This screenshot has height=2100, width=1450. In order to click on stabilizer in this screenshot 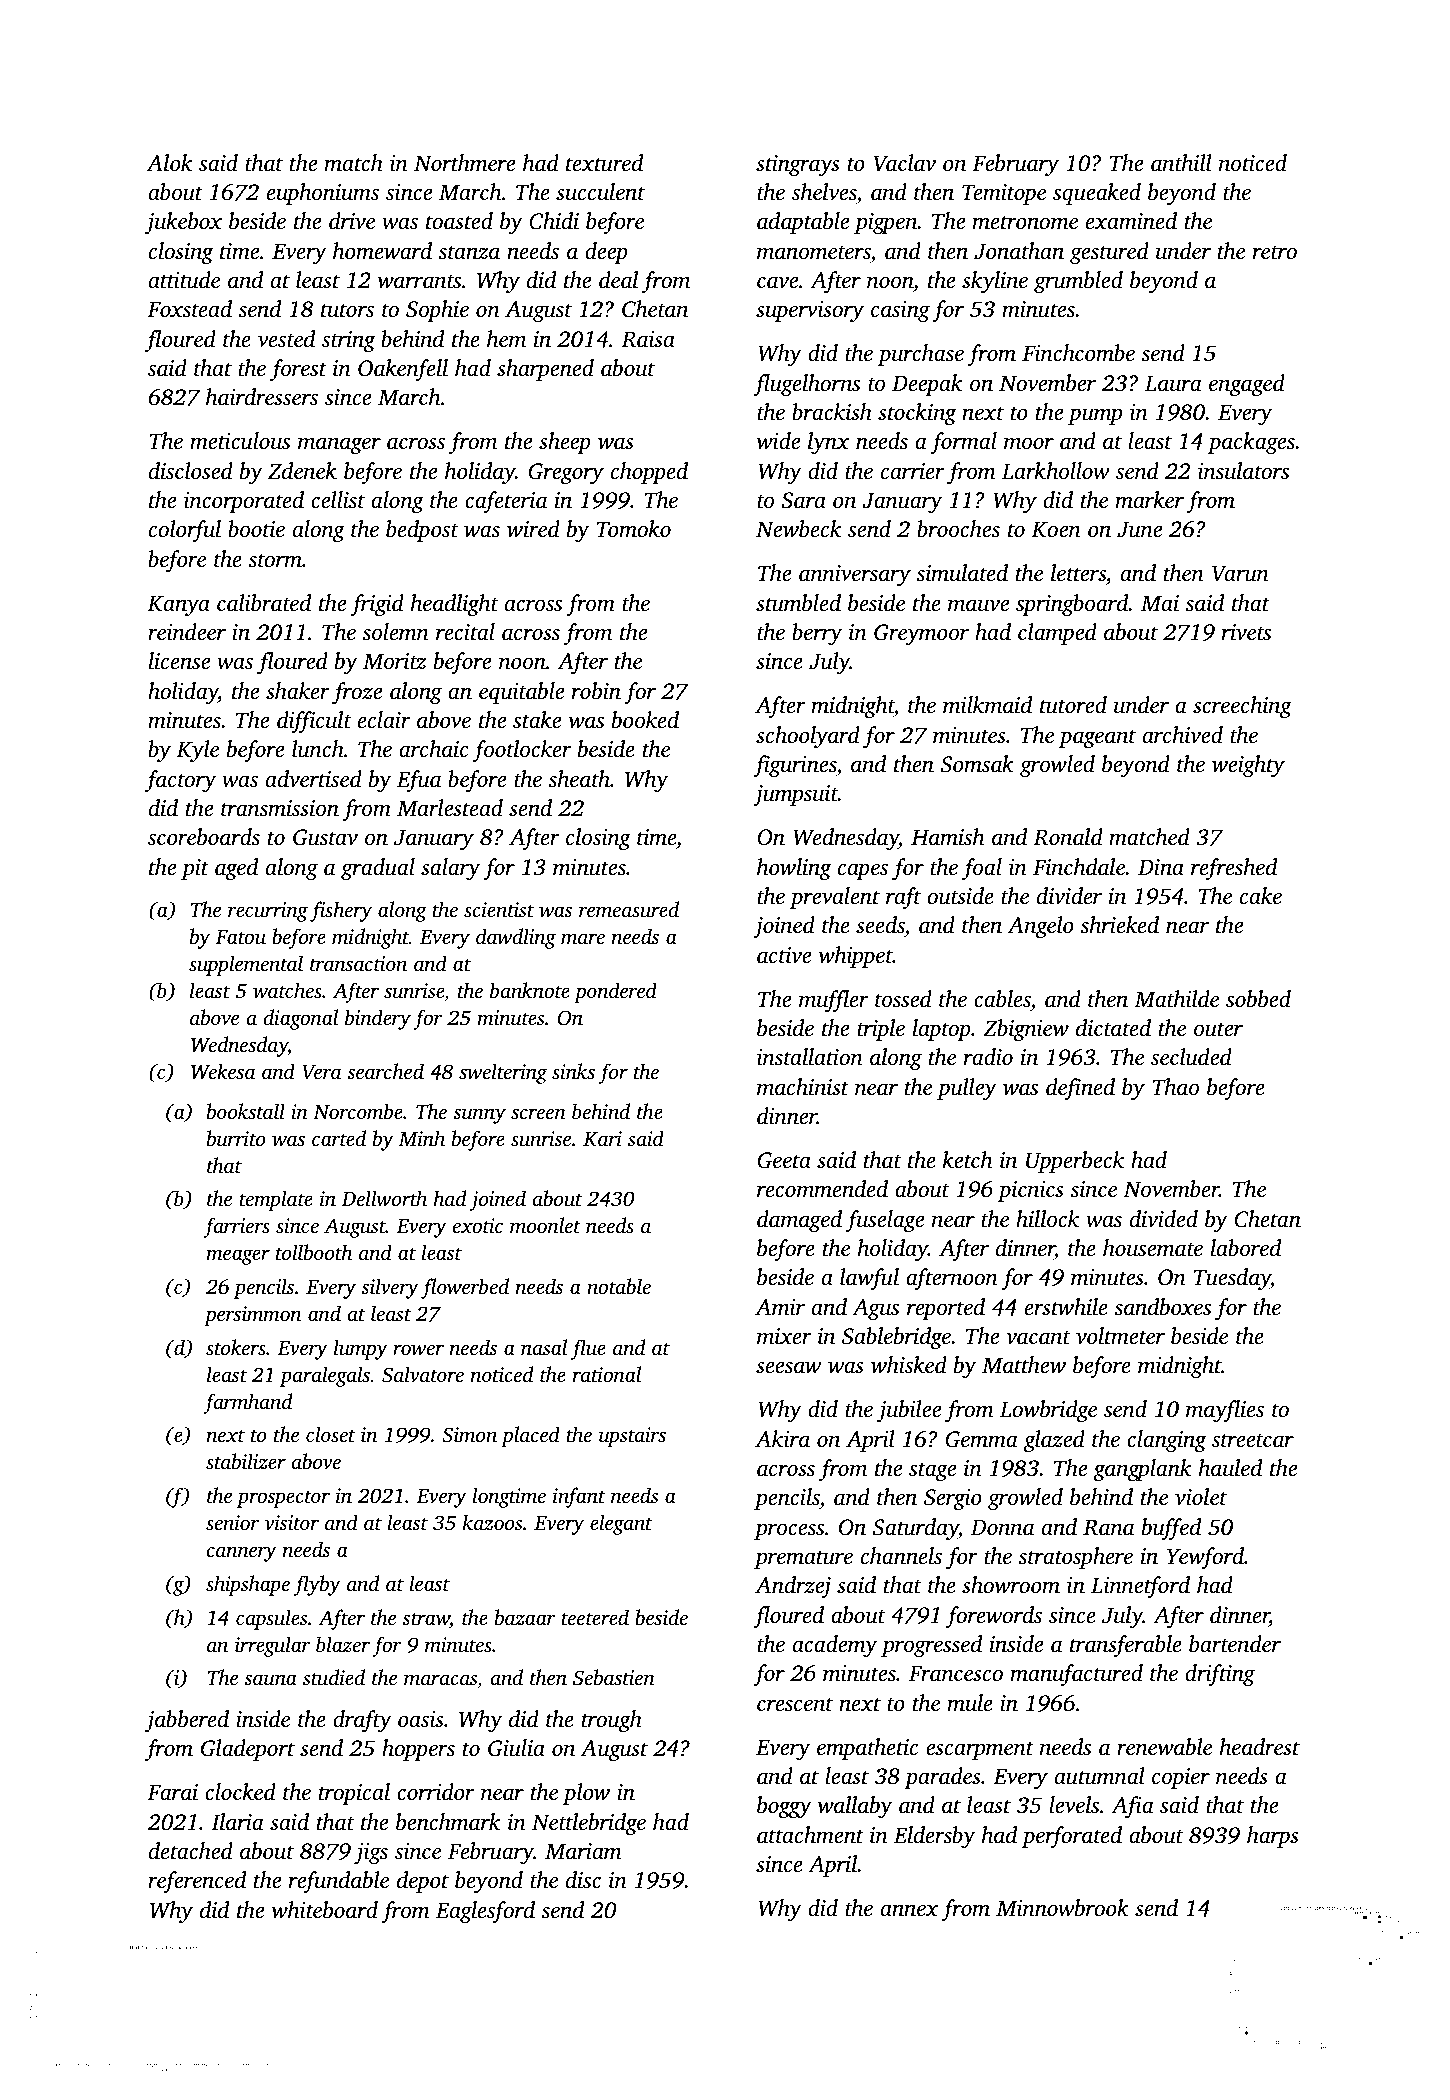, I will do `click(246, 1461)`.
